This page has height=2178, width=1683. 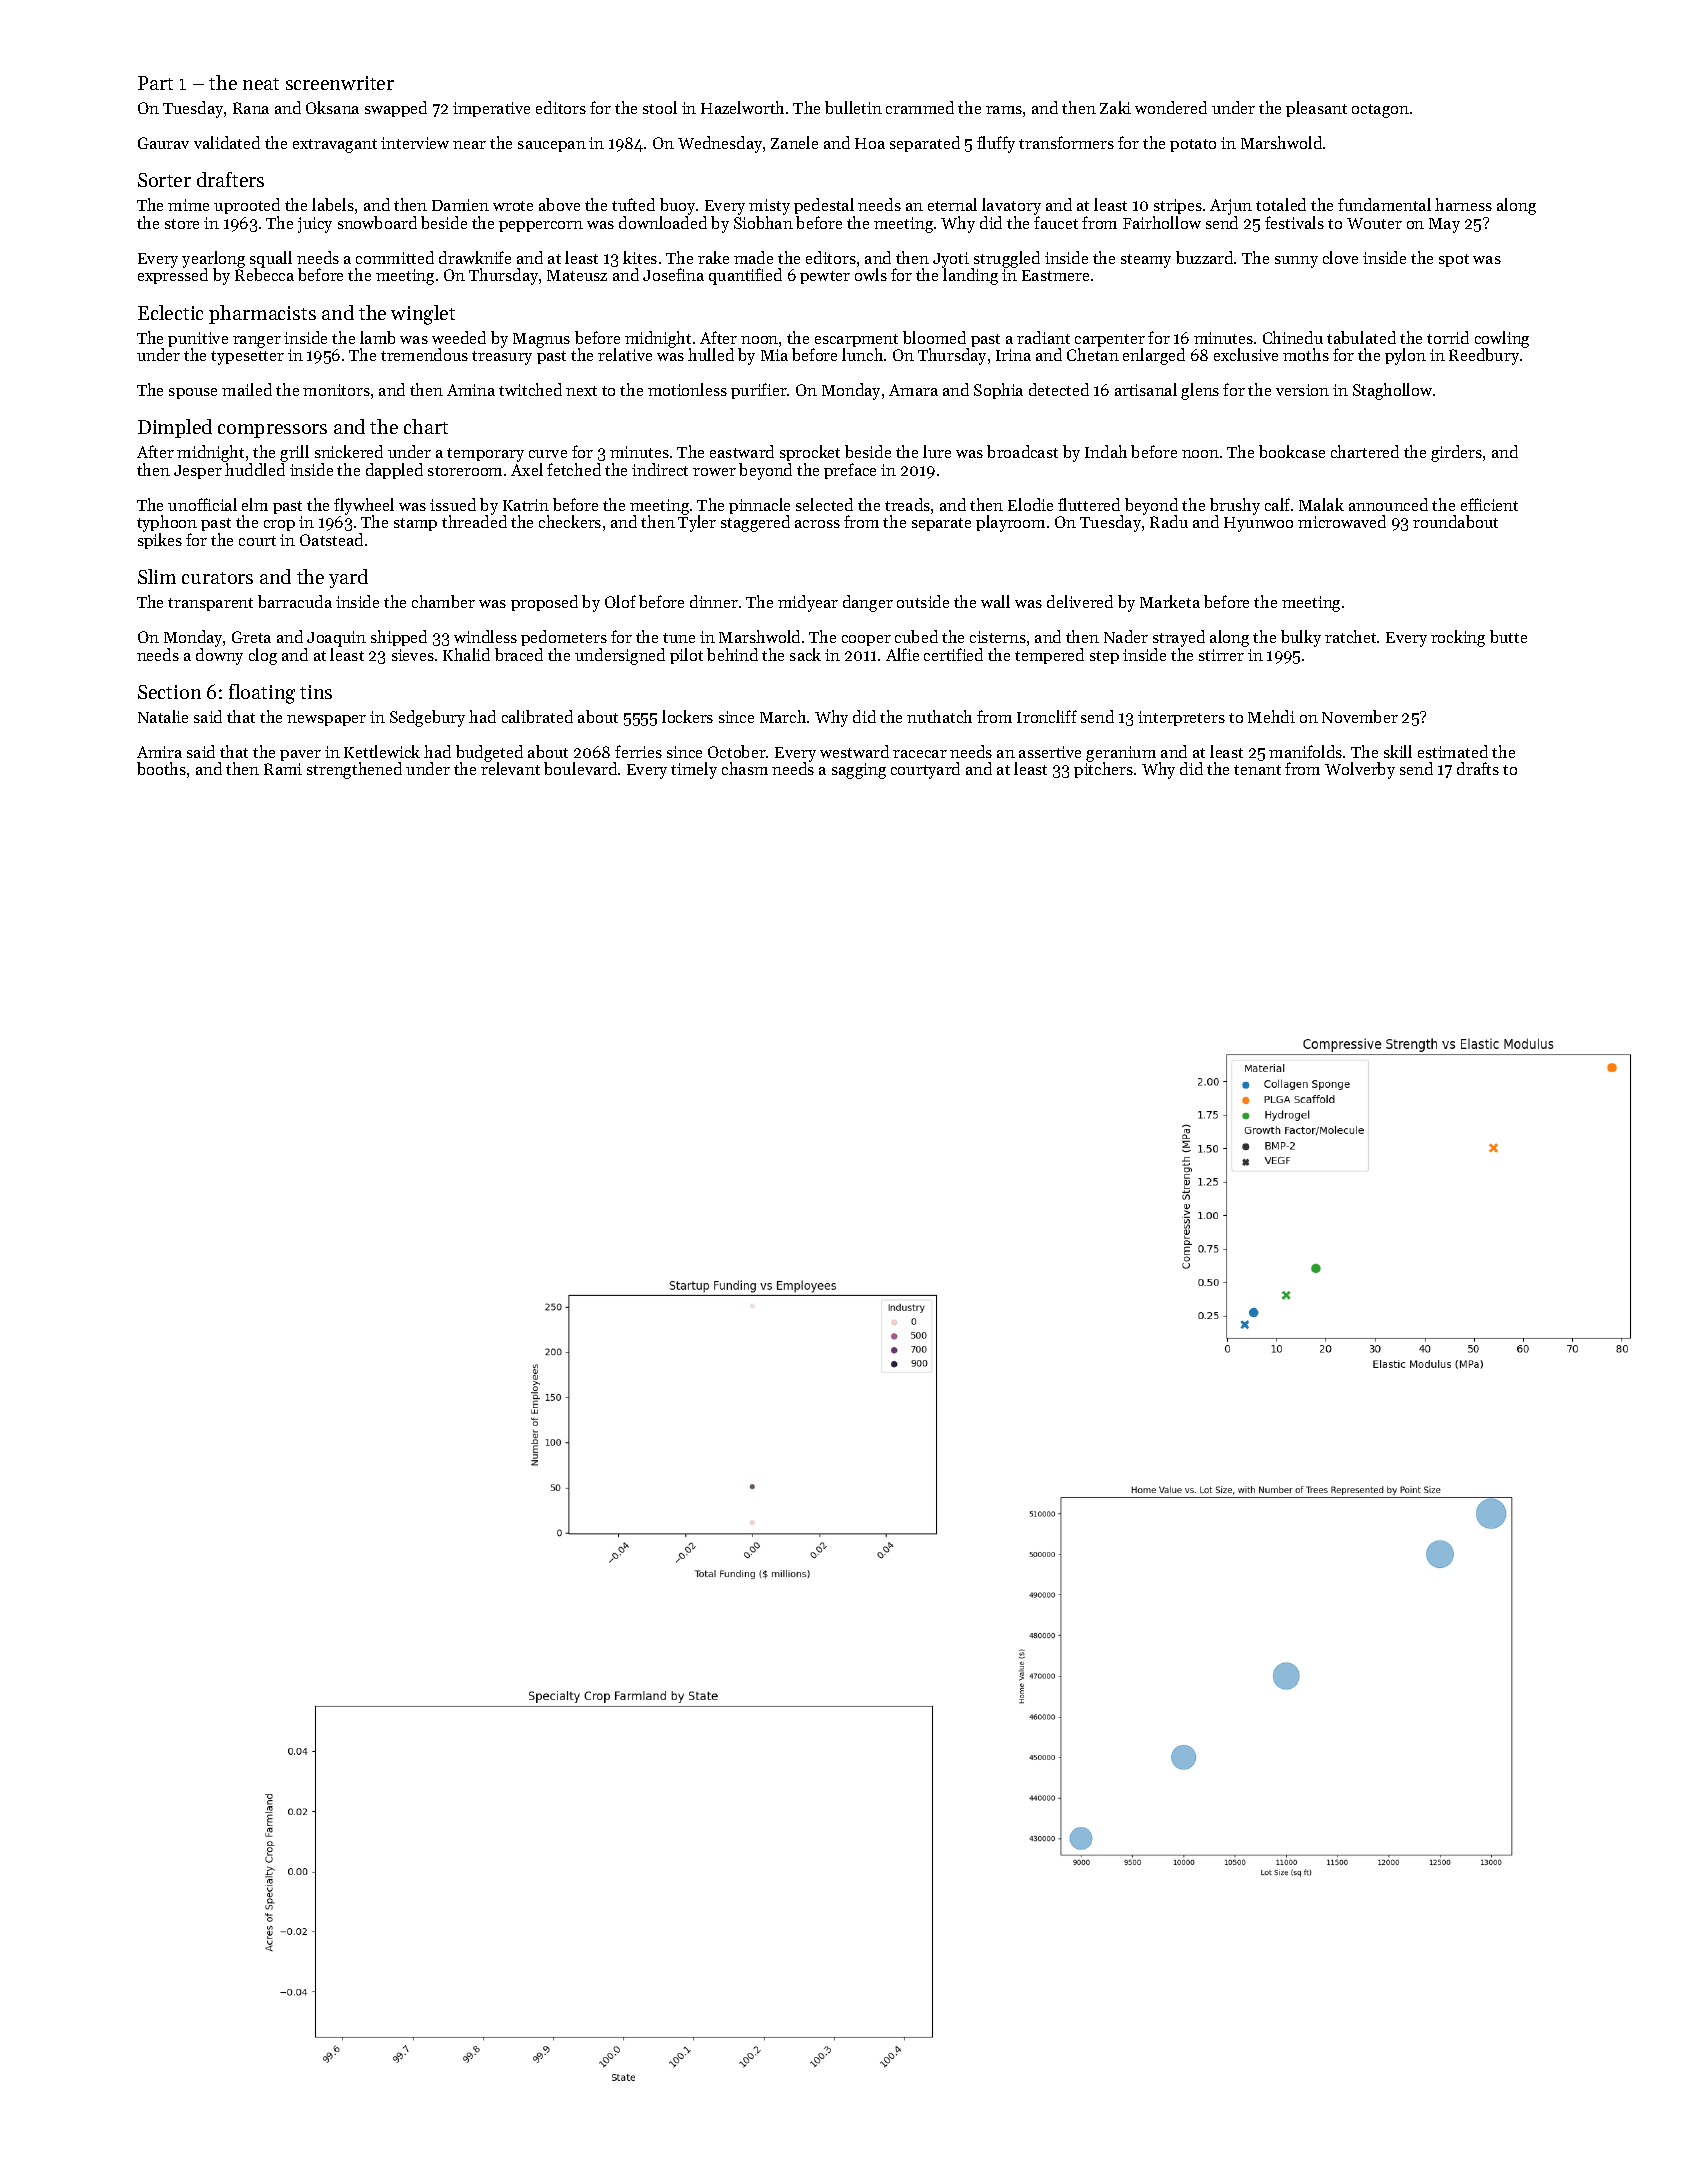 What do you see at coordinates (1004, 110) in the page?
I see `rams` at bounding box center [1004, 110].
